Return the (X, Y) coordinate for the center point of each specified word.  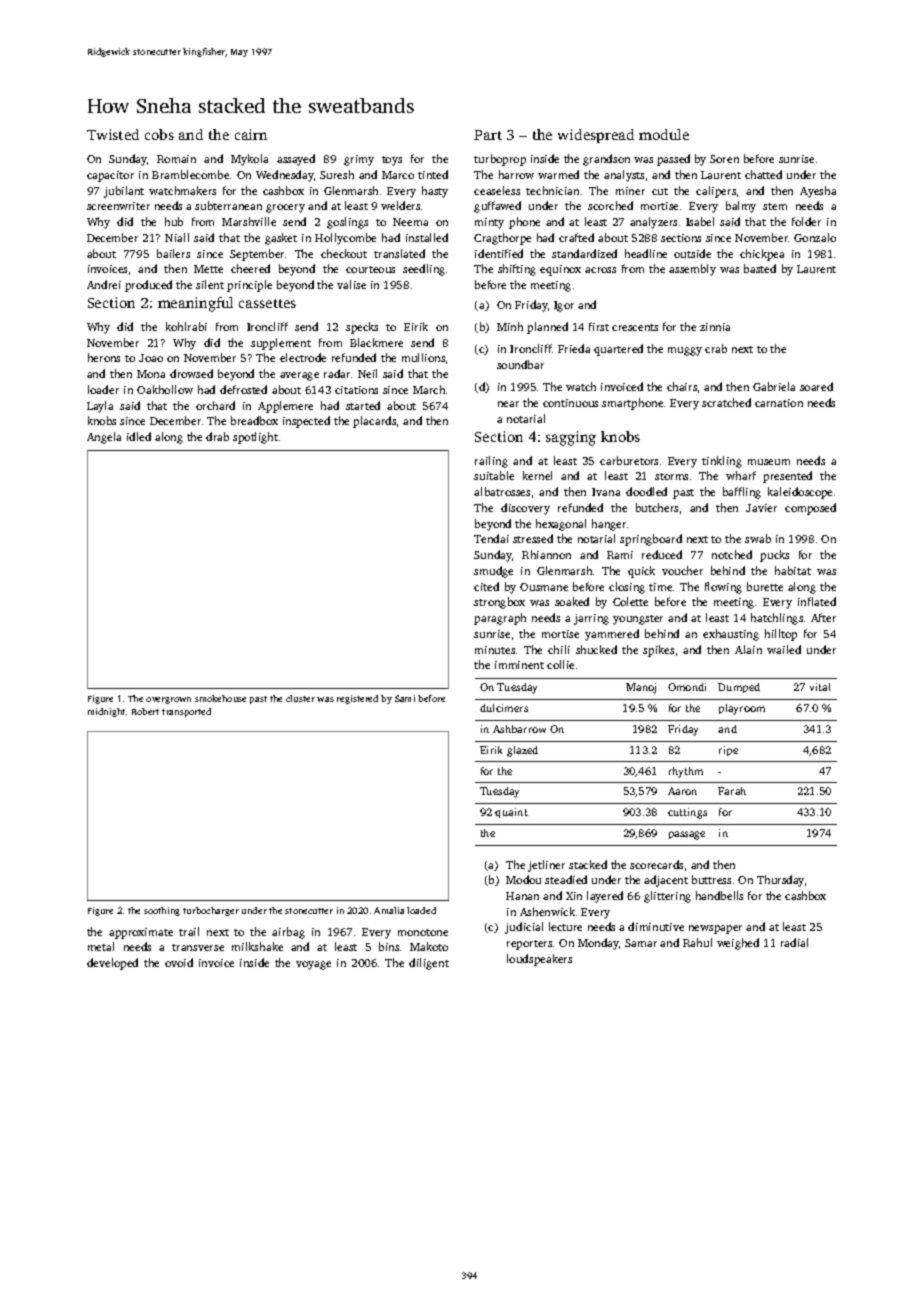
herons (104, 357)
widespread (596, 136)
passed (673, 160)
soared (816, 386)
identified (499, 253)
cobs (159, 134)
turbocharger (211, 911)
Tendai (491, 538)
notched (732, 554)
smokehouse (220, 698)
